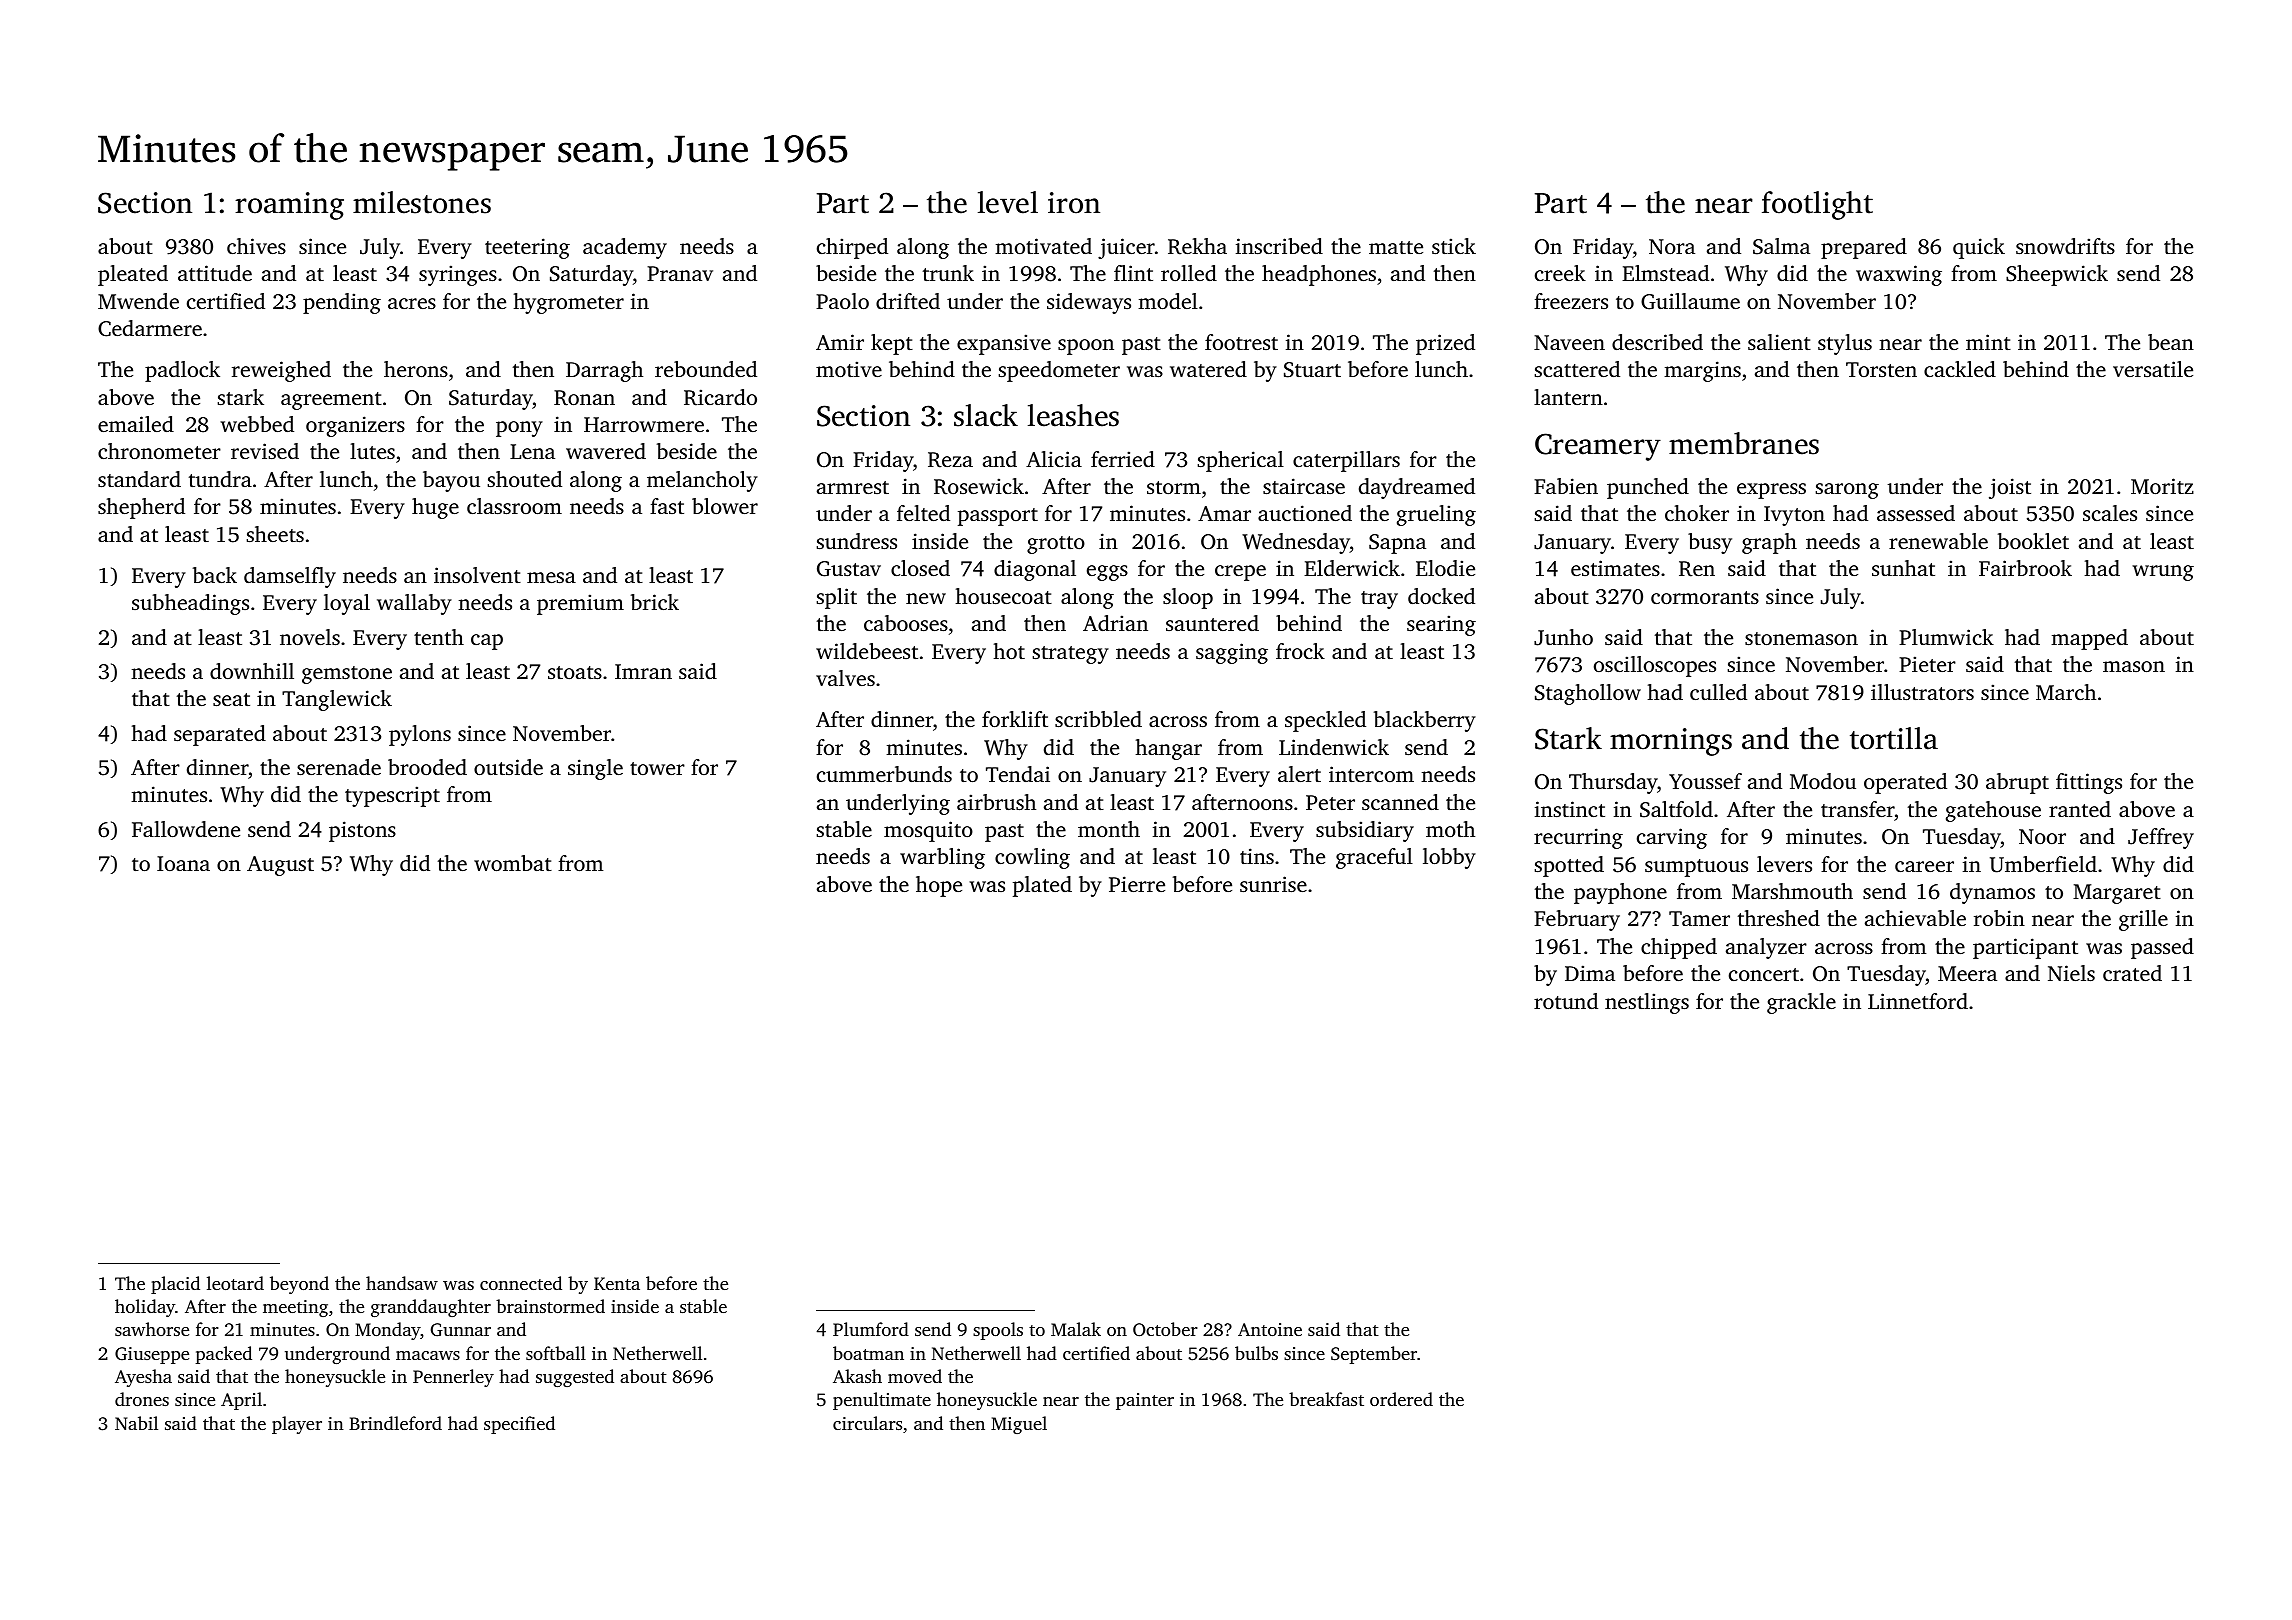  What do you see at coordinates (1279, 246) in the screenshot?
I see `inscribed` at bounding box center [1279, 246].
